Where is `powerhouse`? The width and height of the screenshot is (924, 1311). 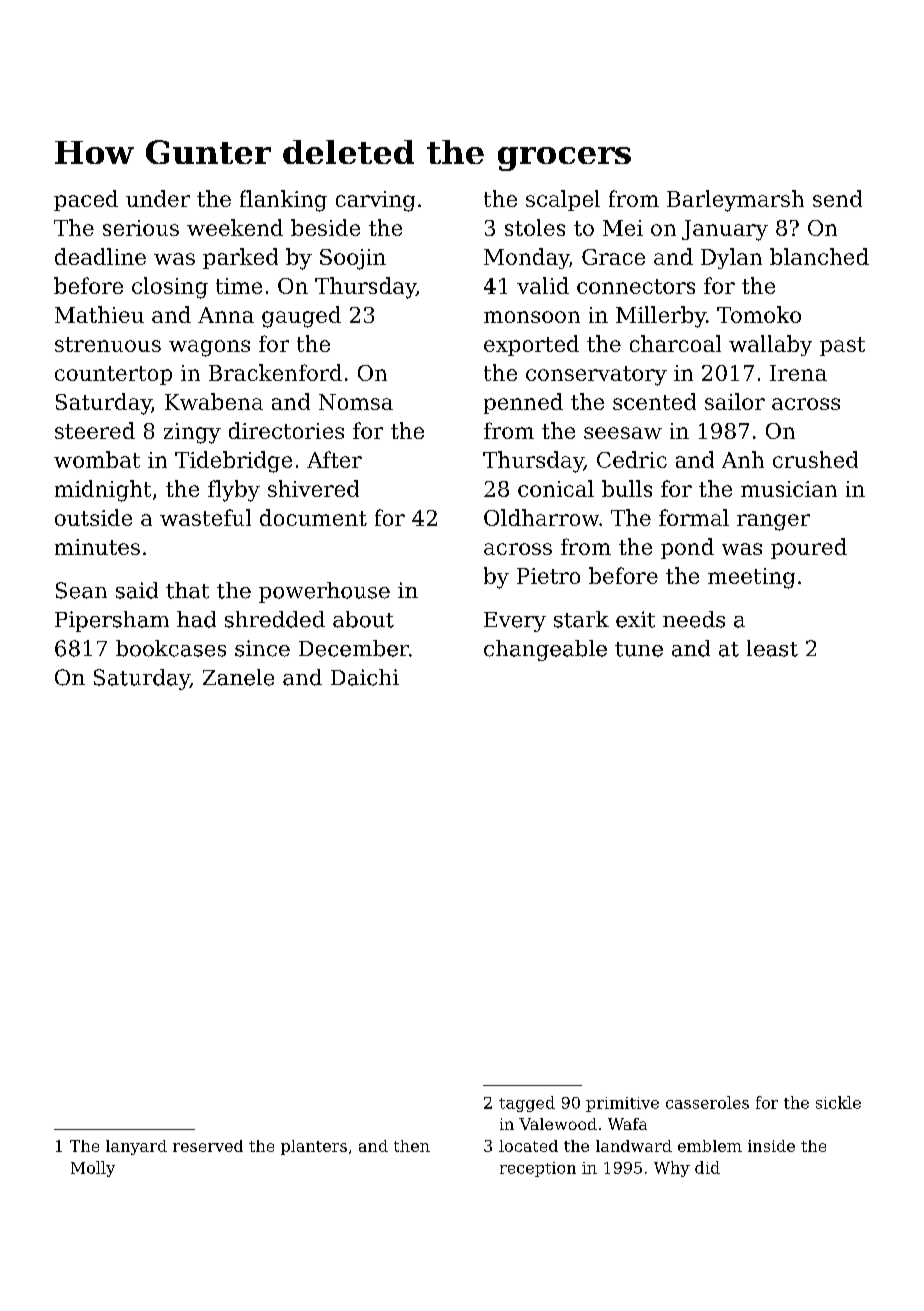 powerhouse is located at coordinates (324, 592).
